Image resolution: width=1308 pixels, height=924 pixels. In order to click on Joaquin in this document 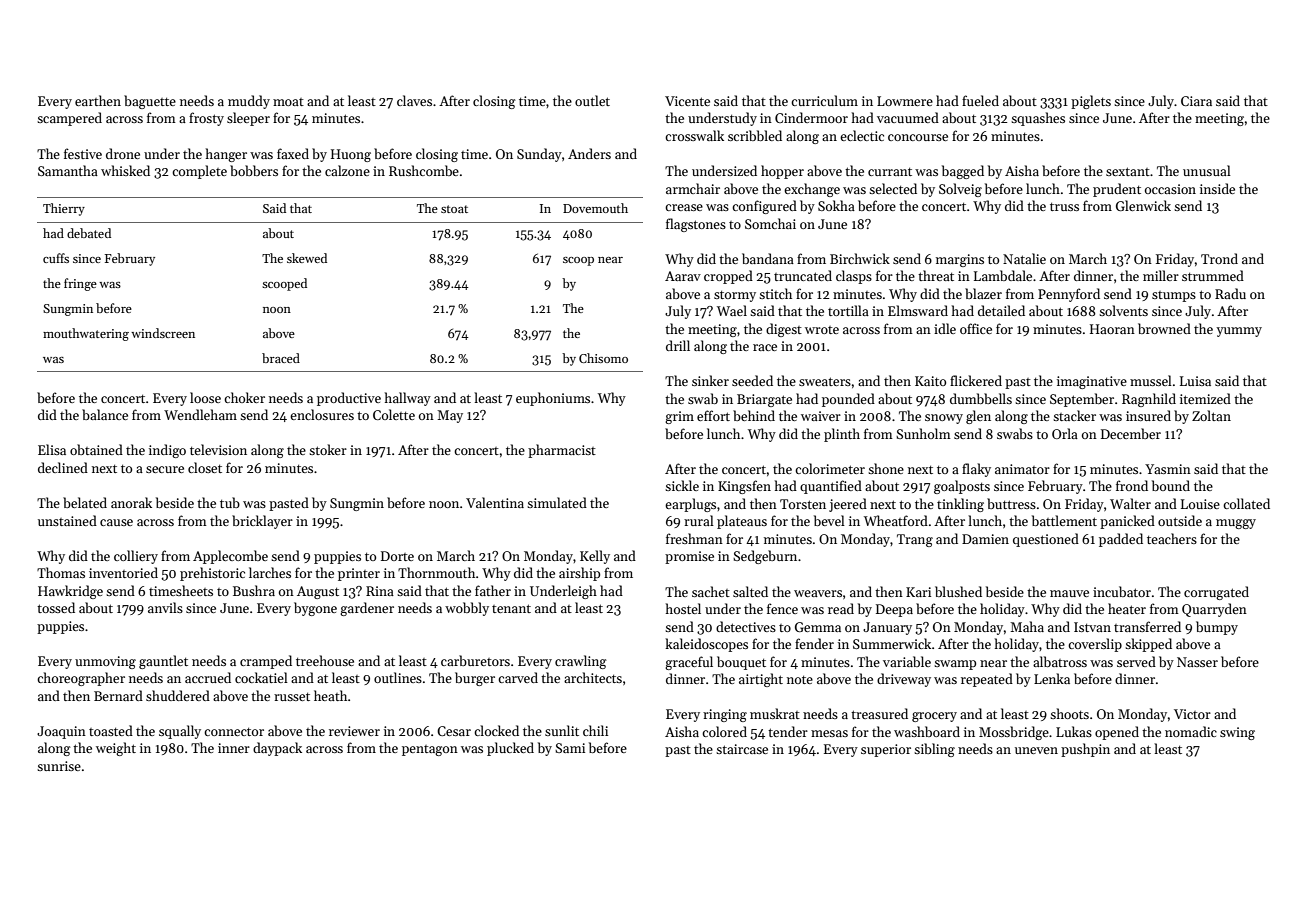, I will do `click(61, 732)`.
